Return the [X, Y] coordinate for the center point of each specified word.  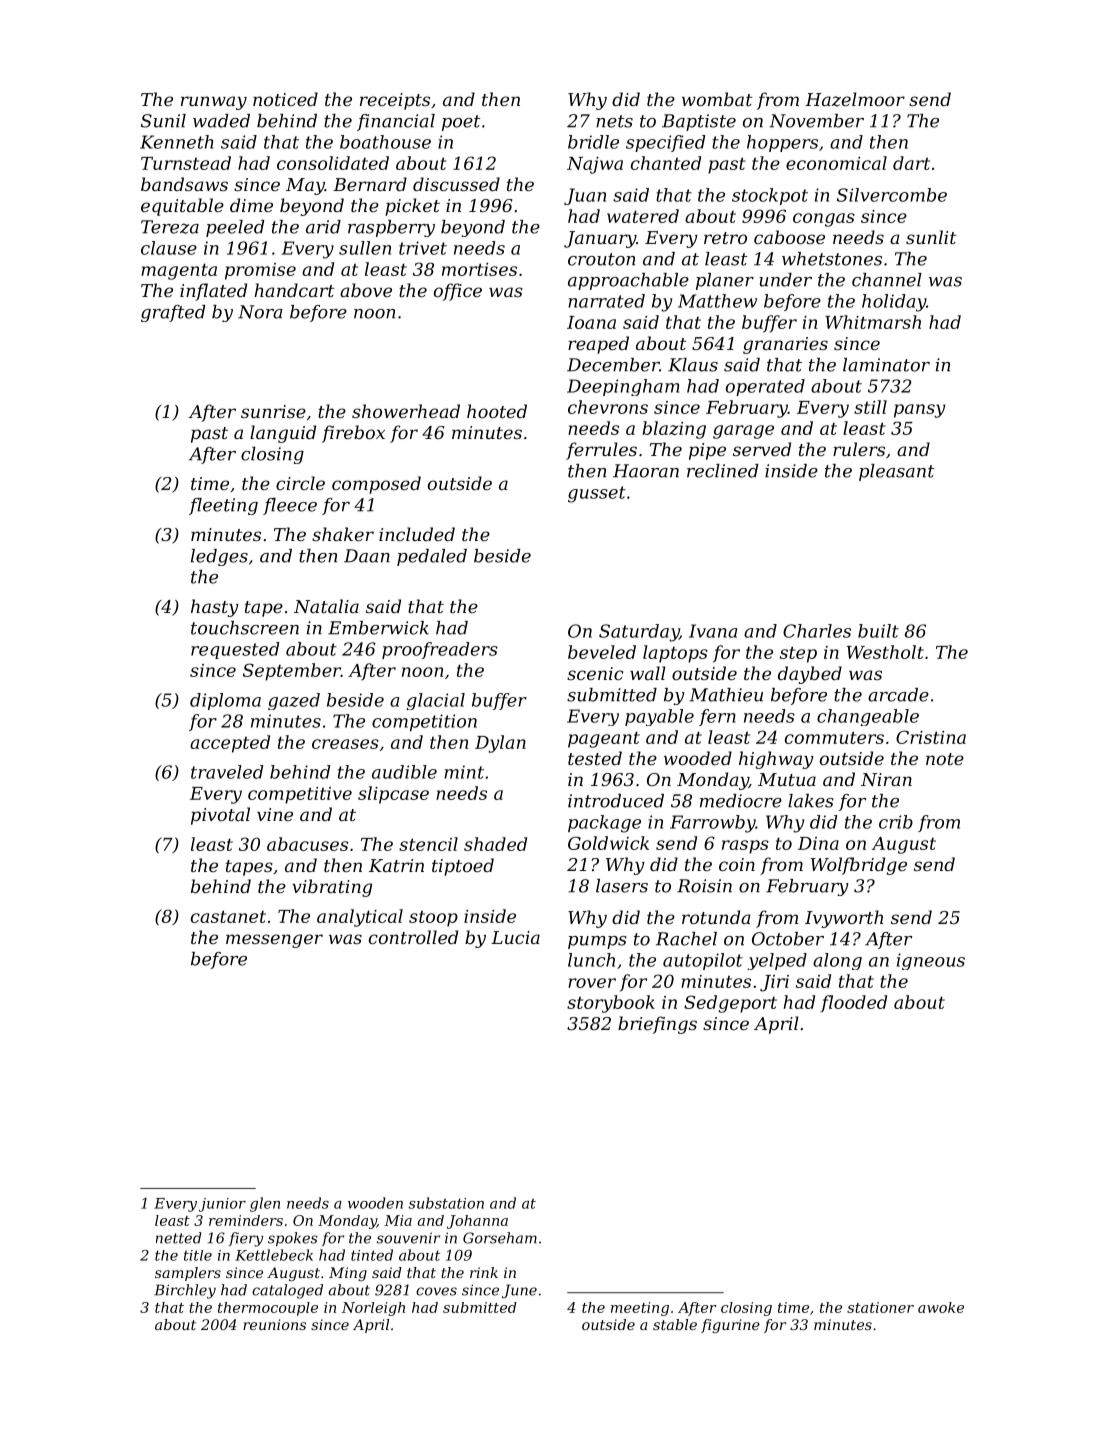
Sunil [163, 121]
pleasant [897, 472]
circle [300, 483]
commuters [834, 737]
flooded [854, 1004]
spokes [293, 1239]
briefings [657, 1025]
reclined [722, 471]
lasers [622, 886]
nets [614, 121]
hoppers [782, 143]
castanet [228, 916]
